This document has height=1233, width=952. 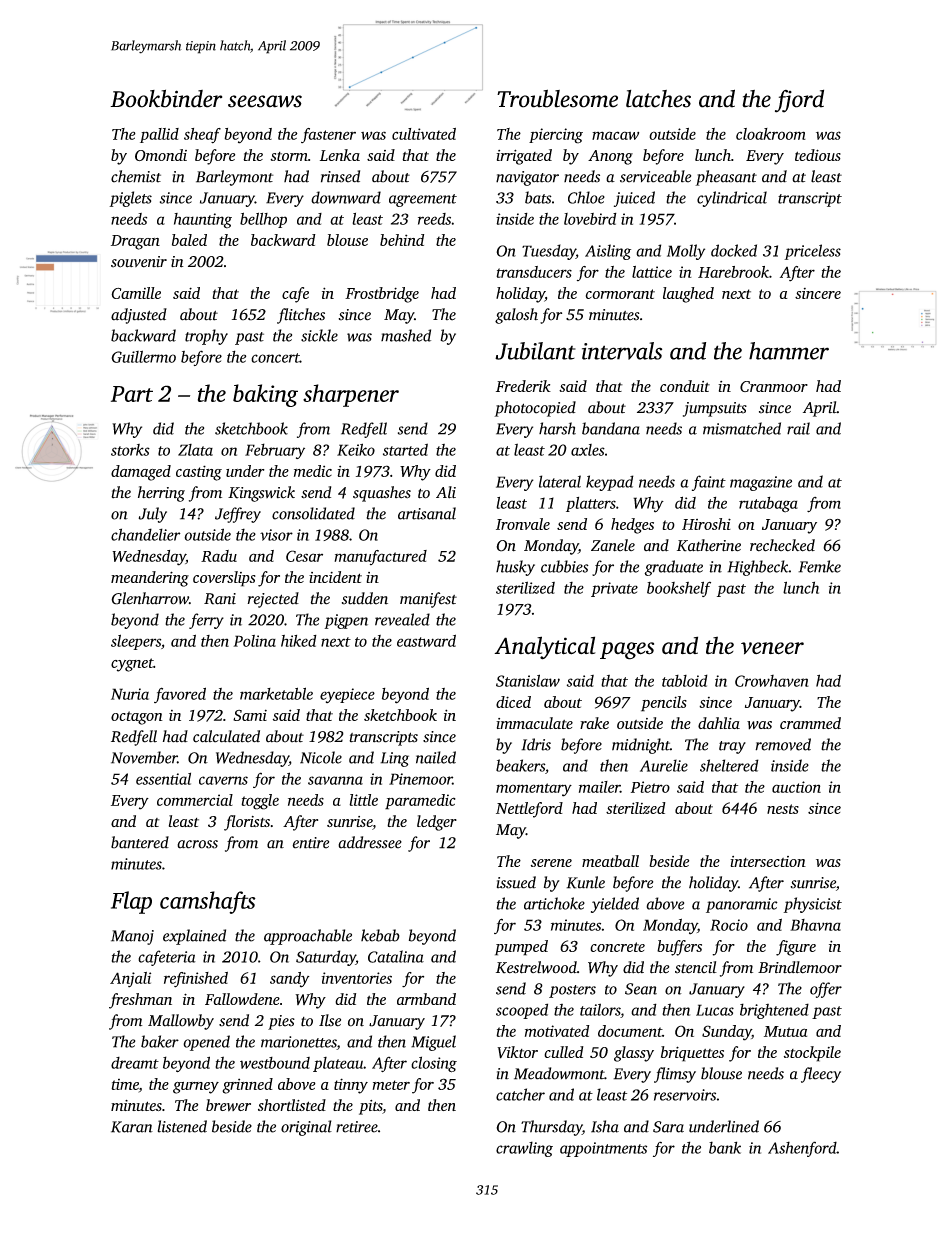 What do you see at coordinates (306, 1128) in the document?
I see `original` at bounding box center [306, 1128].
